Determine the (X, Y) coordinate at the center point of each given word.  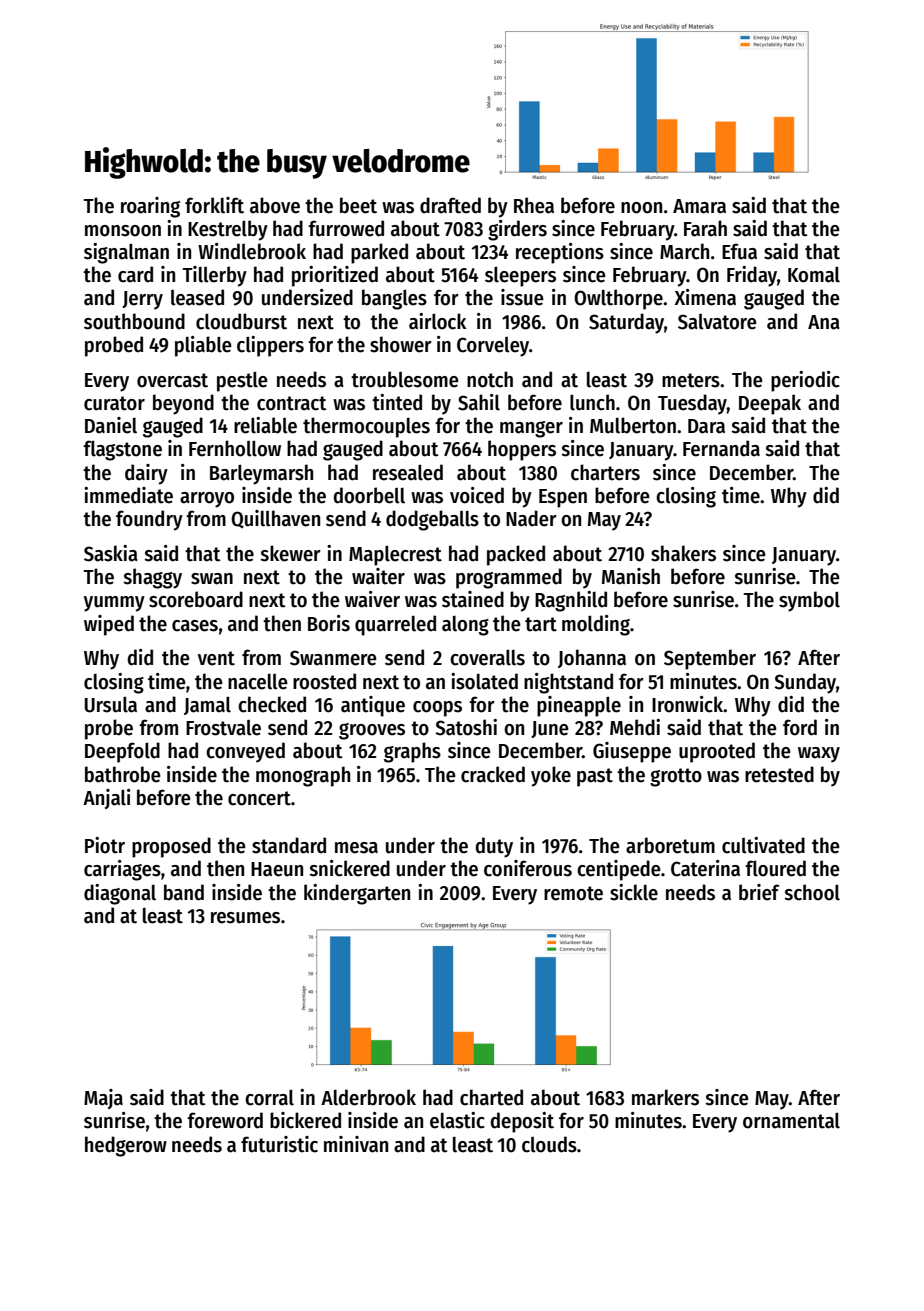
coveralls (487, 658)
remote (573, 893)
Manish (631, 576)
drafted (450, 205)
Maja (103, 1099)
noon (641, 208)
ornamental (791, 1121)
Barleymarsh (261, 474)
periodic (805, 381)
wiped (109, 625)
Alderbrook (368, 1097)
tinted (397, 402)
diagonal (120, 894)
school (812, 892)
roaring (150, 207)
